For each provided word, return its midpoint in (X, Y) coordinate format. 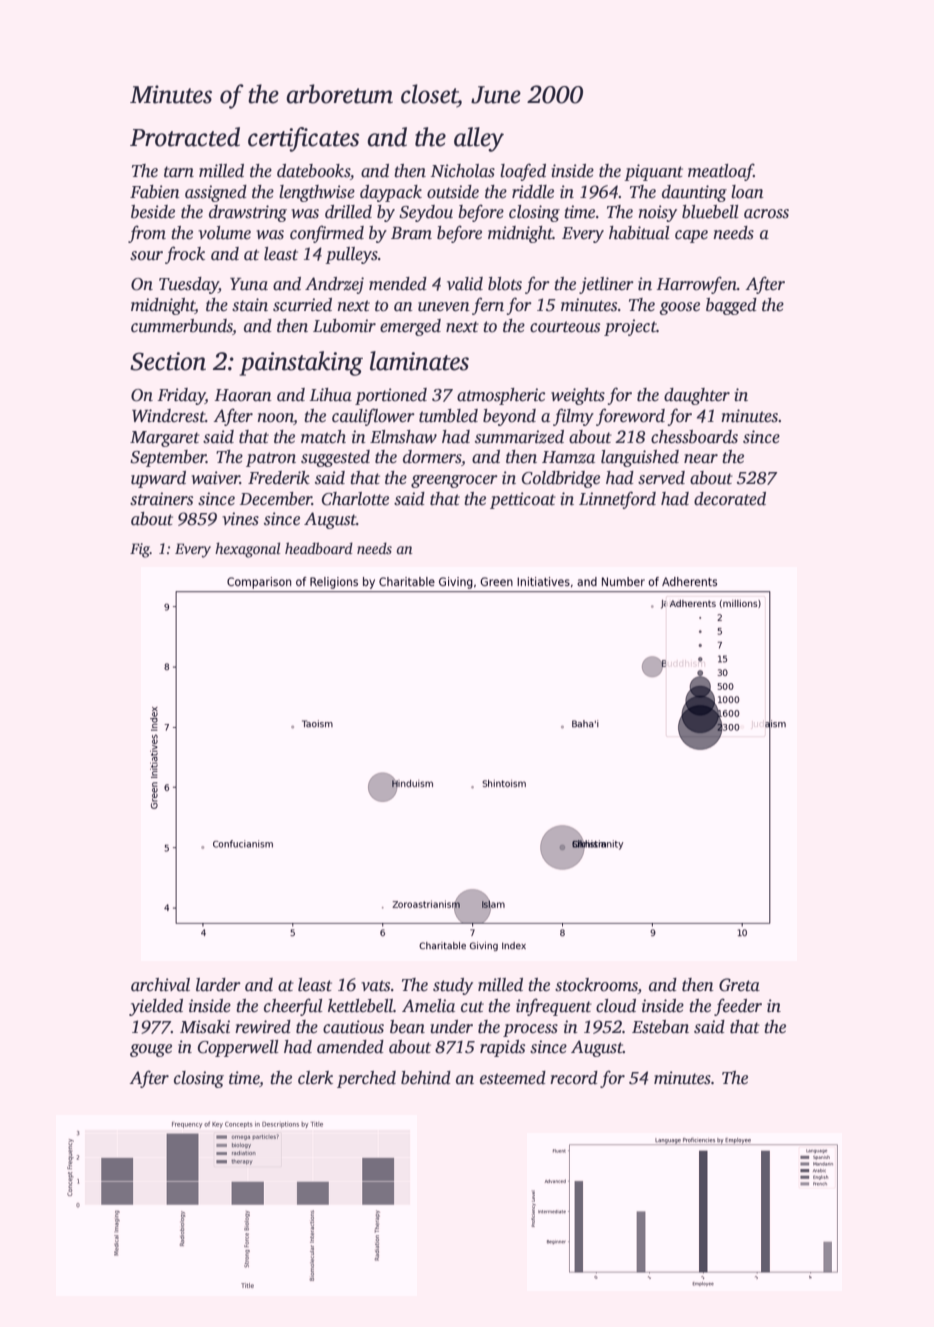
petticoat (523, 500)
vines (240, 519)
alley (479, 139)
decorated (730, 499)
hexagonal (248, 550)
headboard (319, 548)
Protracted (185, 137)
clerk (315, 1078)
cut (472, 1007)
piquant (653, 172)
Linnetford (617, 500)
